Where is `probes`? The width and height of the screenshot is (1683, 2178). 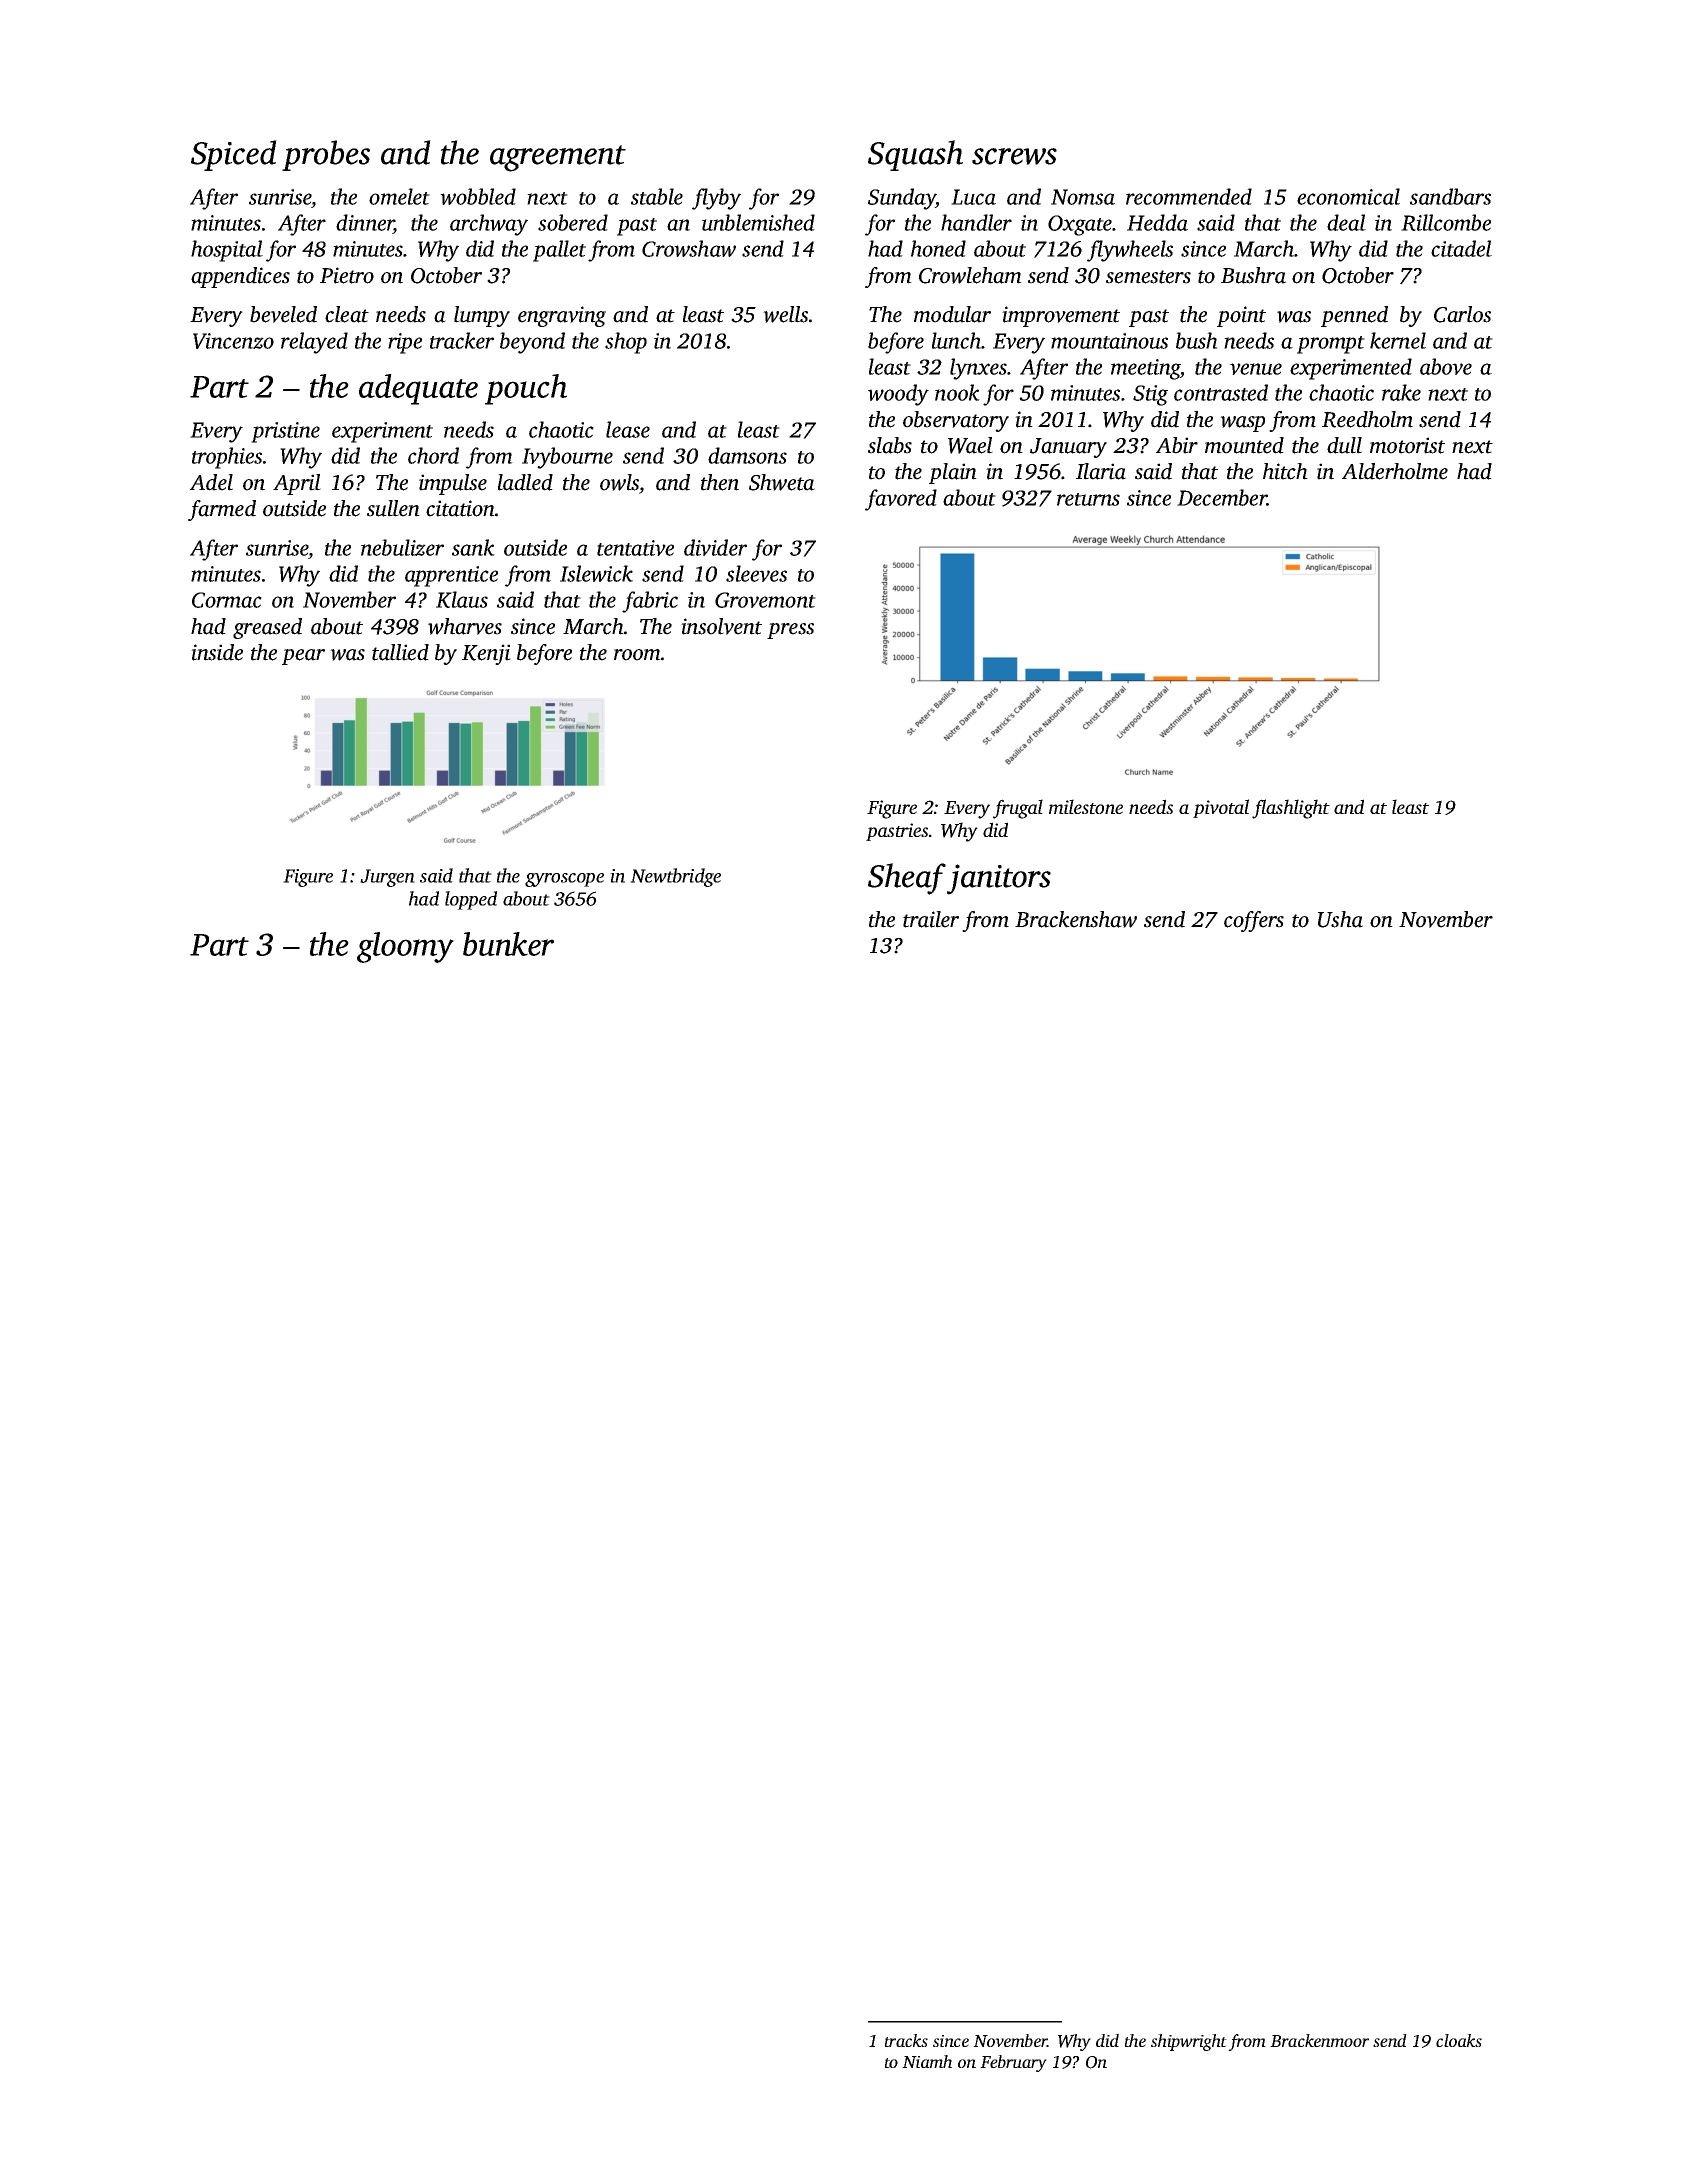 probes is located at coordinates (326, 155).
